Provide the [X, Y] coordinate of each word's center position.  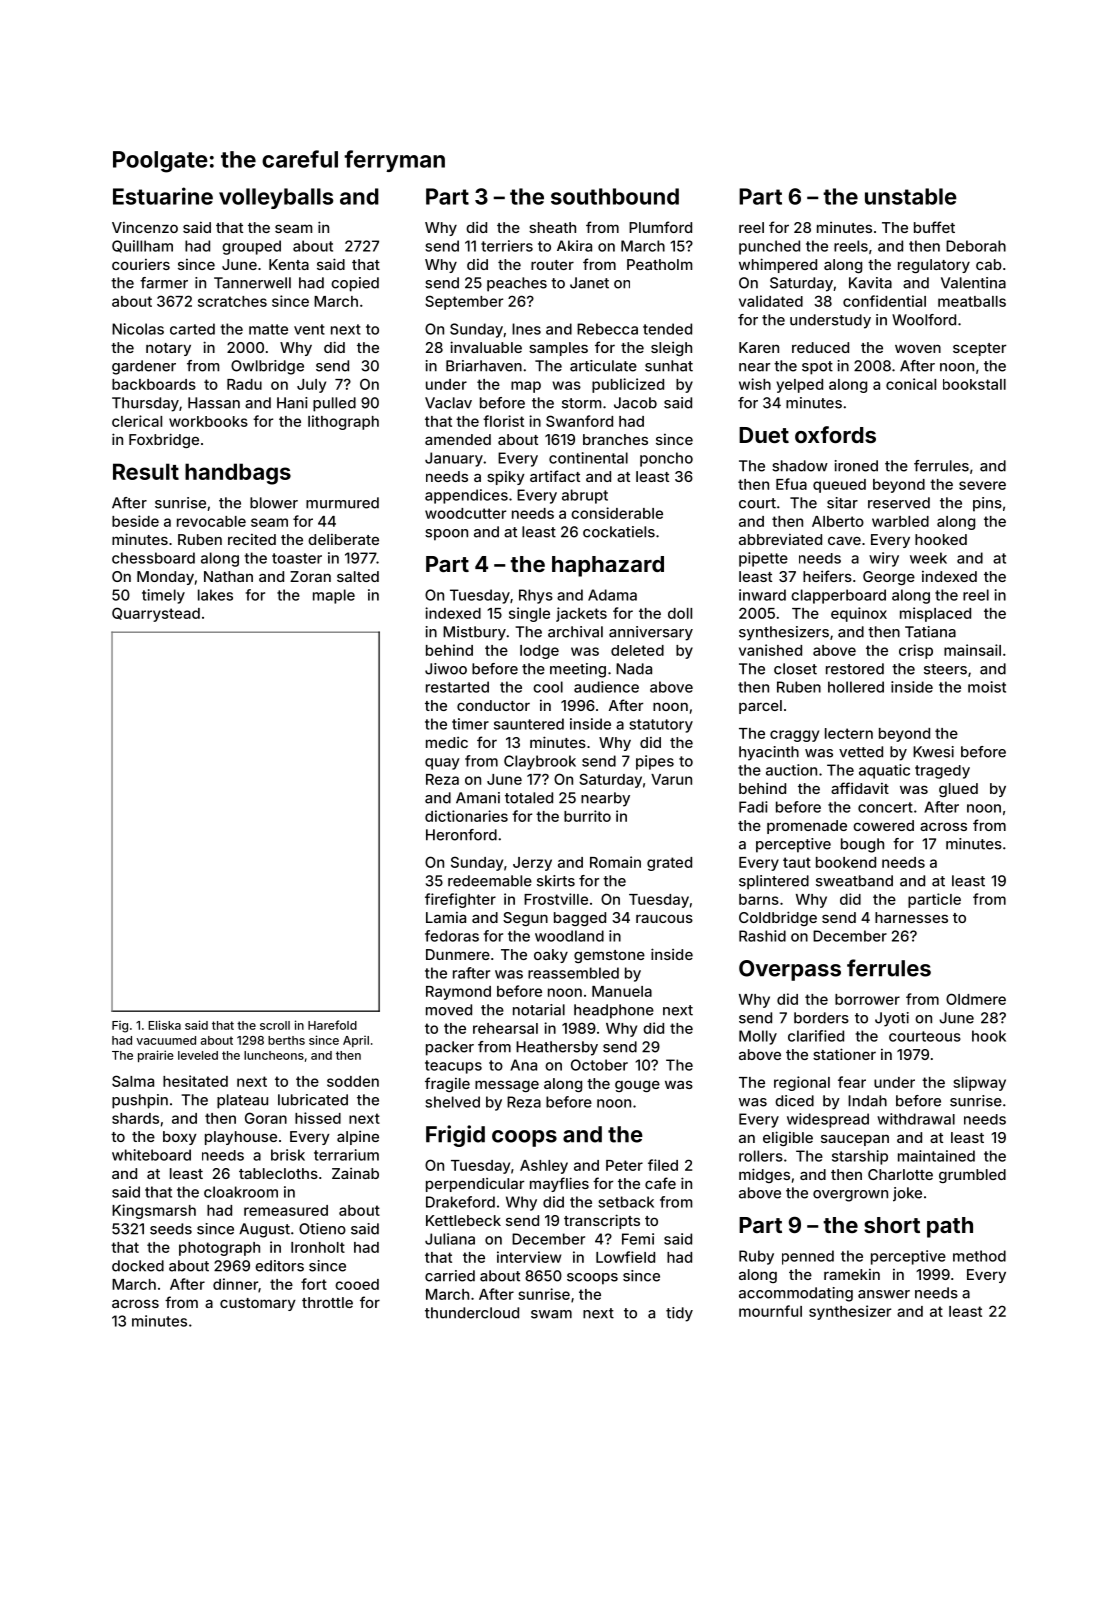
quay [442, 764]
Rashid [762, 936]
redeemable [490, 881]
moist [987, 687]
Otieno [322, 1229]
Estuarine [163, 196]
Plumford [660, 227]
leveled [198, 1055]
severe [982, 485]
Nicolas [138, 329]
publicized [628, 385]
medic [447, 742]
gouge [637, 1086]
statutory [661, 726]
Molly [758, 1037]
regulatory [934, 266]
